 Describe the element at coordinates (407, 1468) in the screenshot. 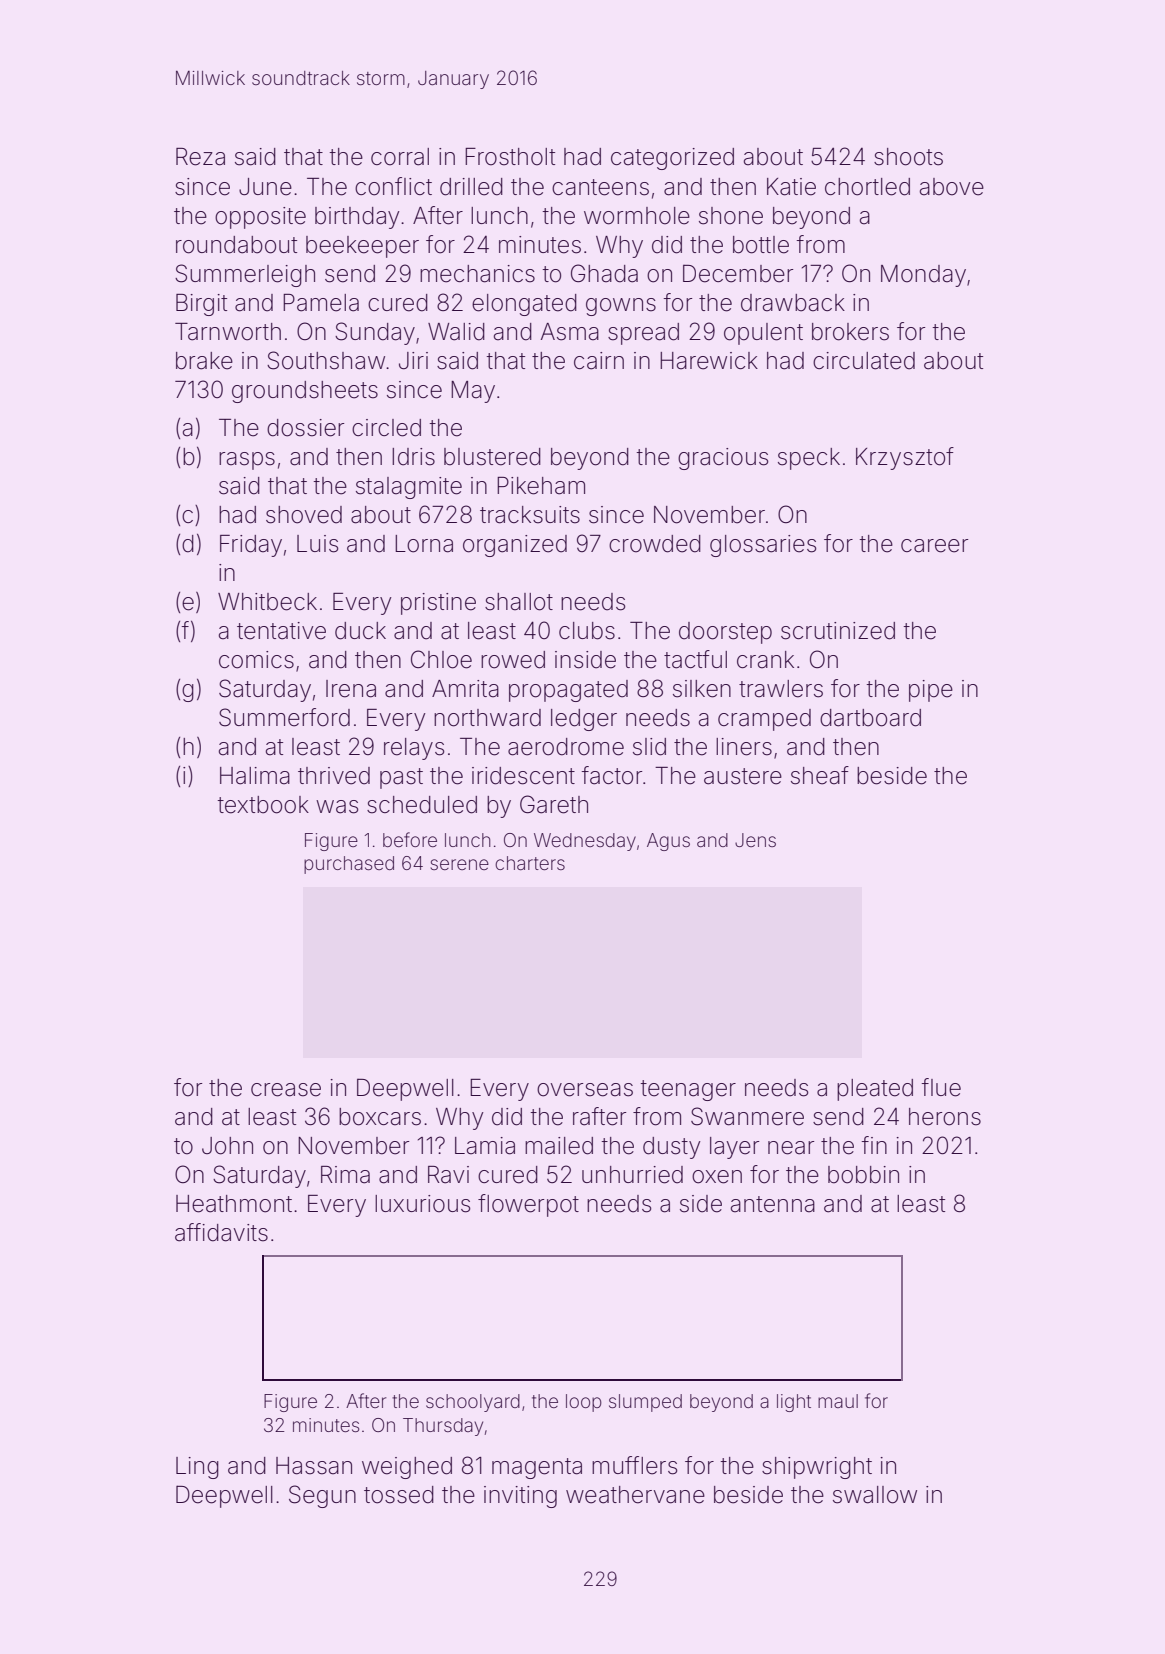

I see `weighed` at that location.
